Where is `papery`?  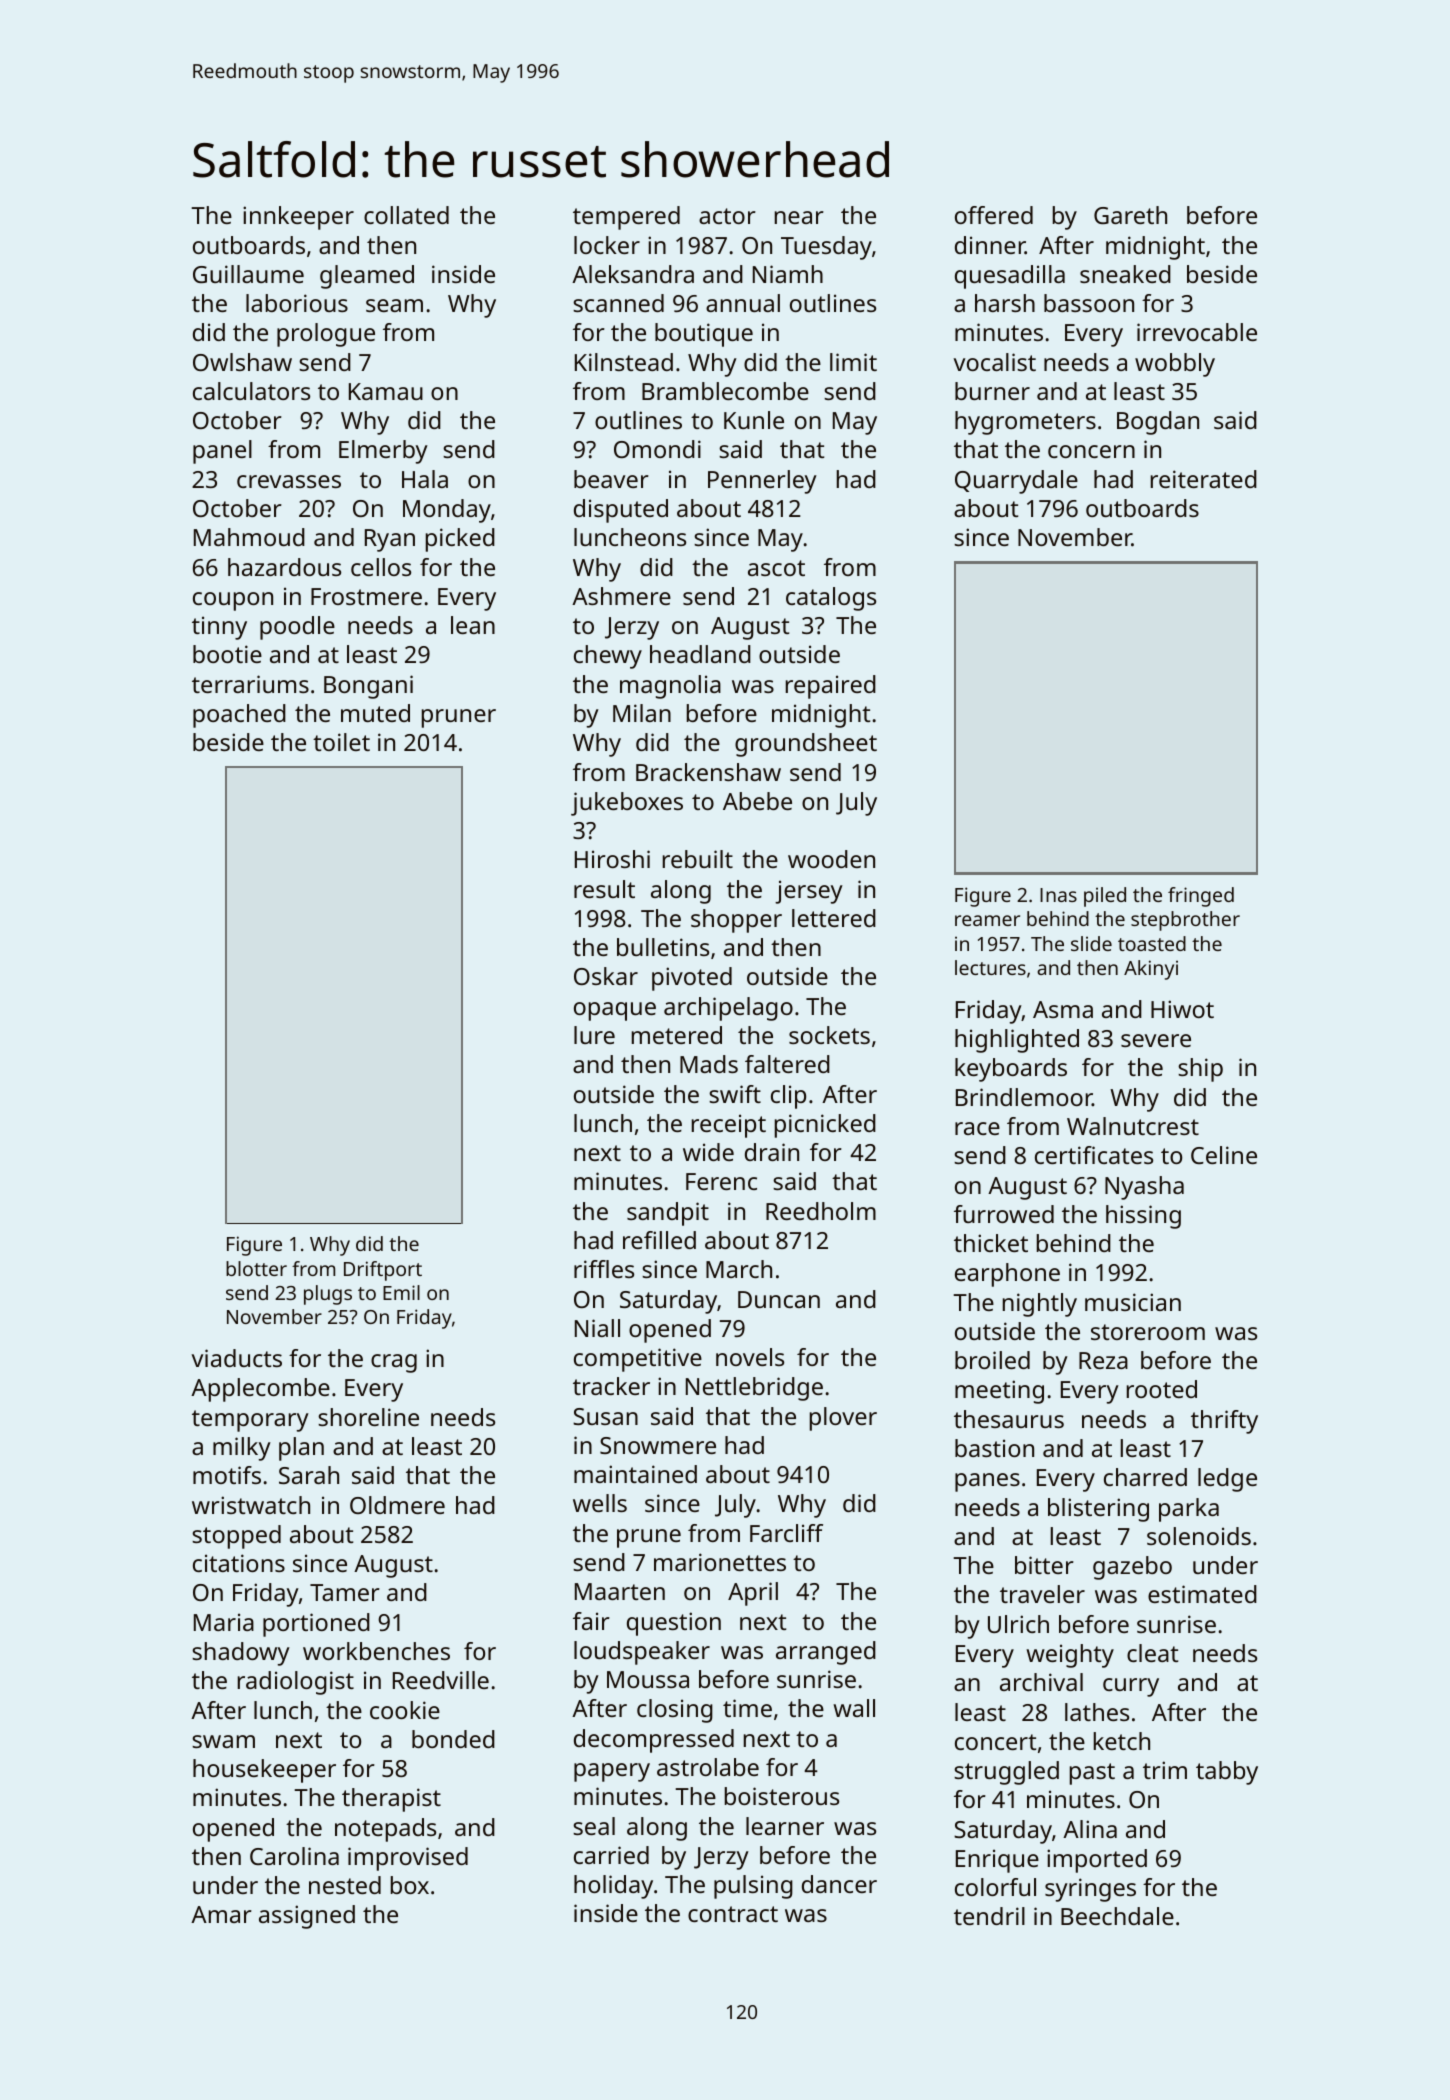 papery is located at coordinates (612, 1772).
